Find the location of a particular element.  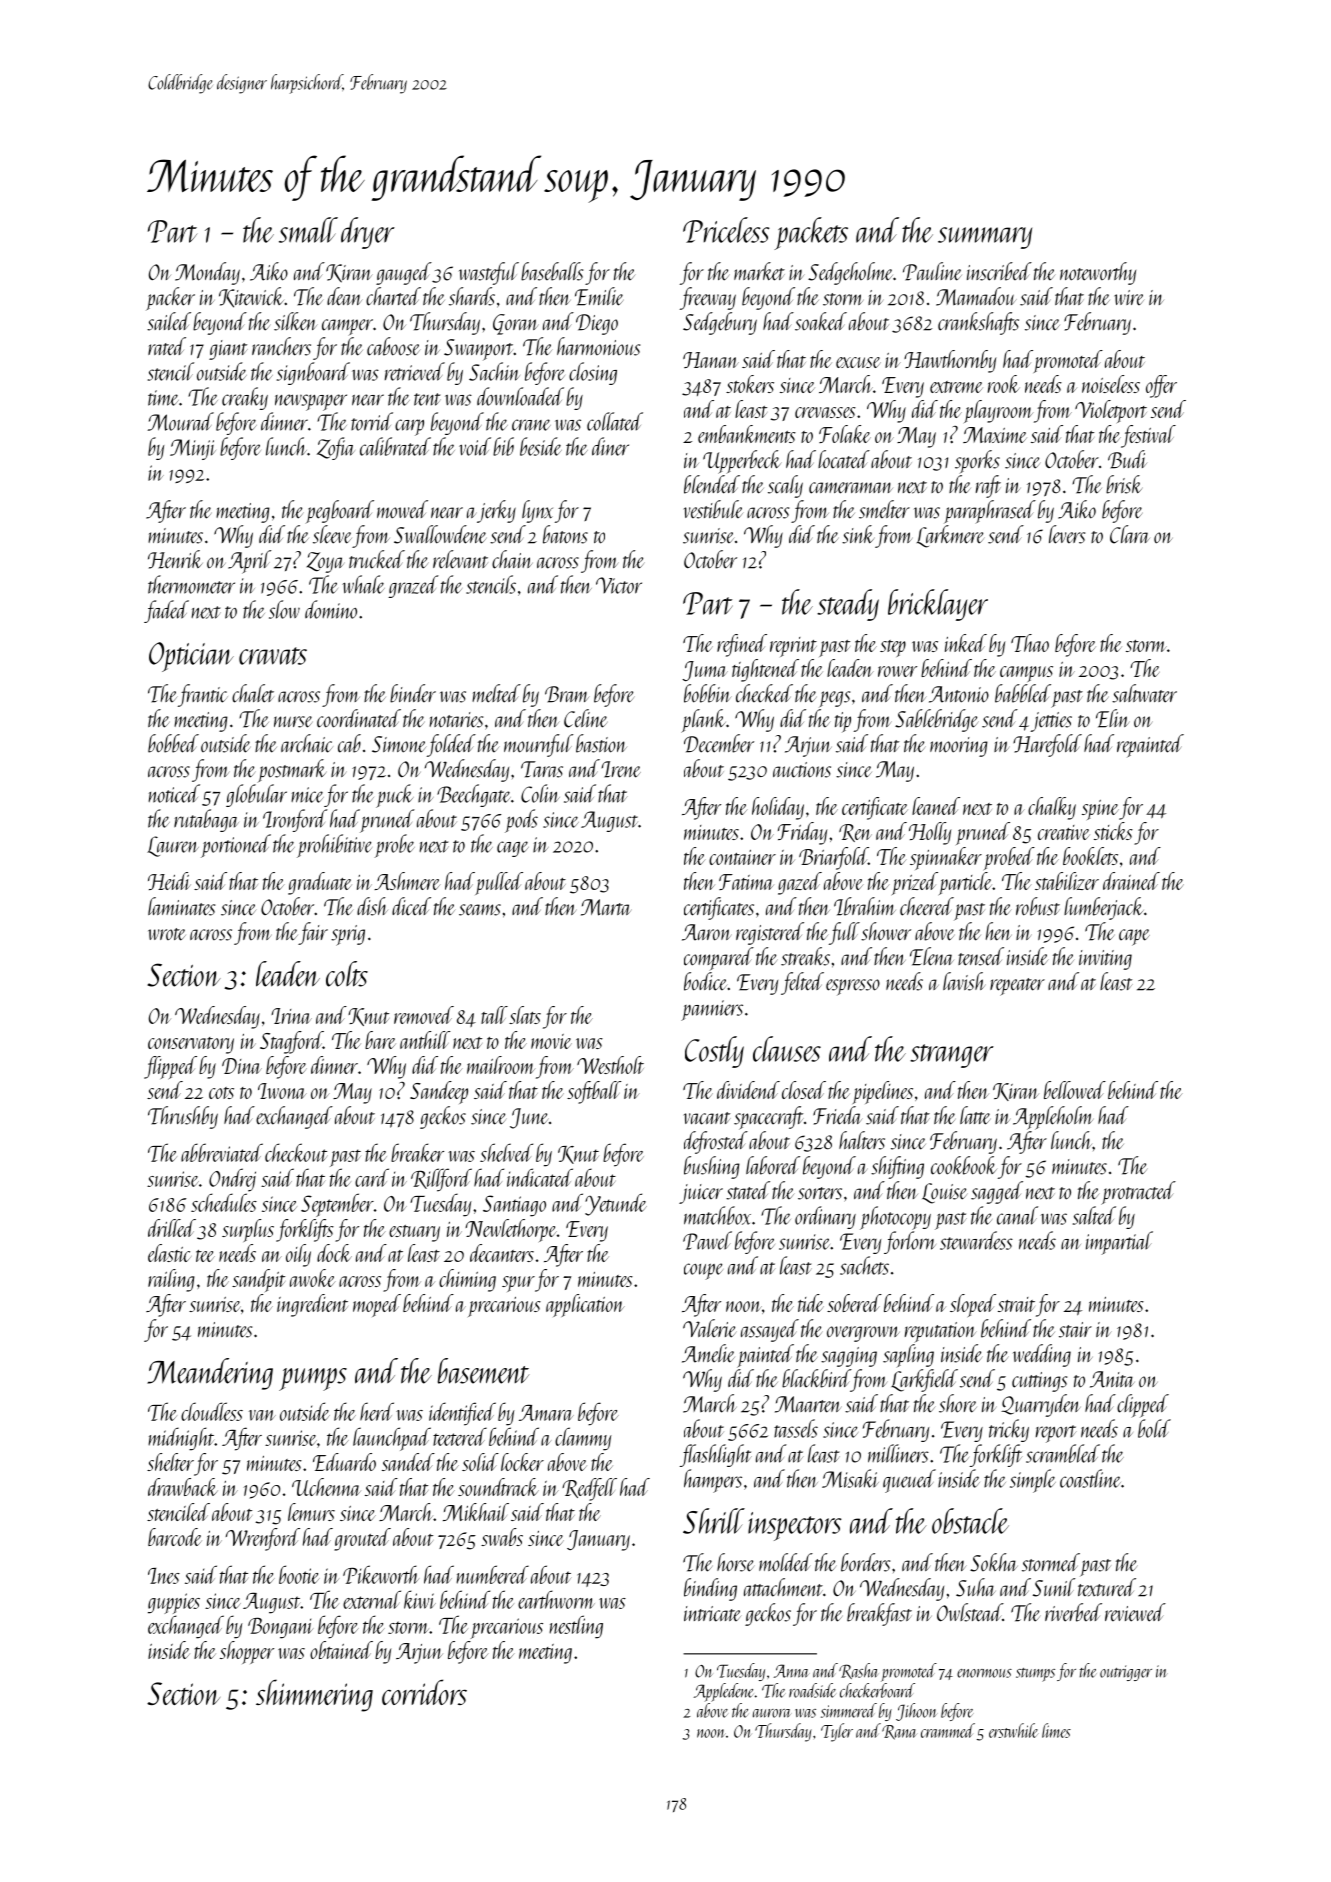

gazed is located at coordinates (800, 883).
